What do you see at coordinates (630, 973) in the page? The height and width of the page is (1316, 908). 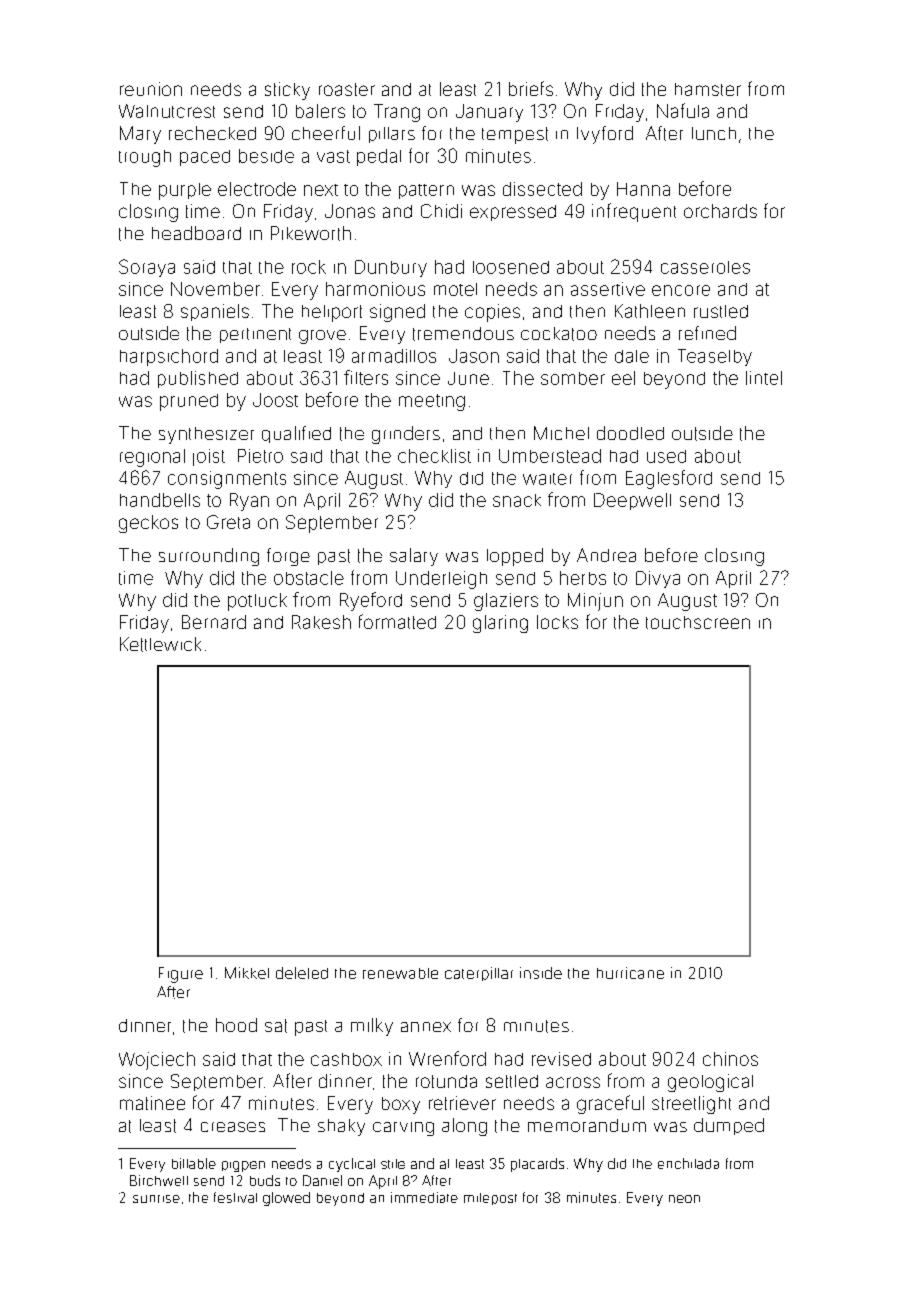 I see `hurricane` at bounding box center [630, 973].
